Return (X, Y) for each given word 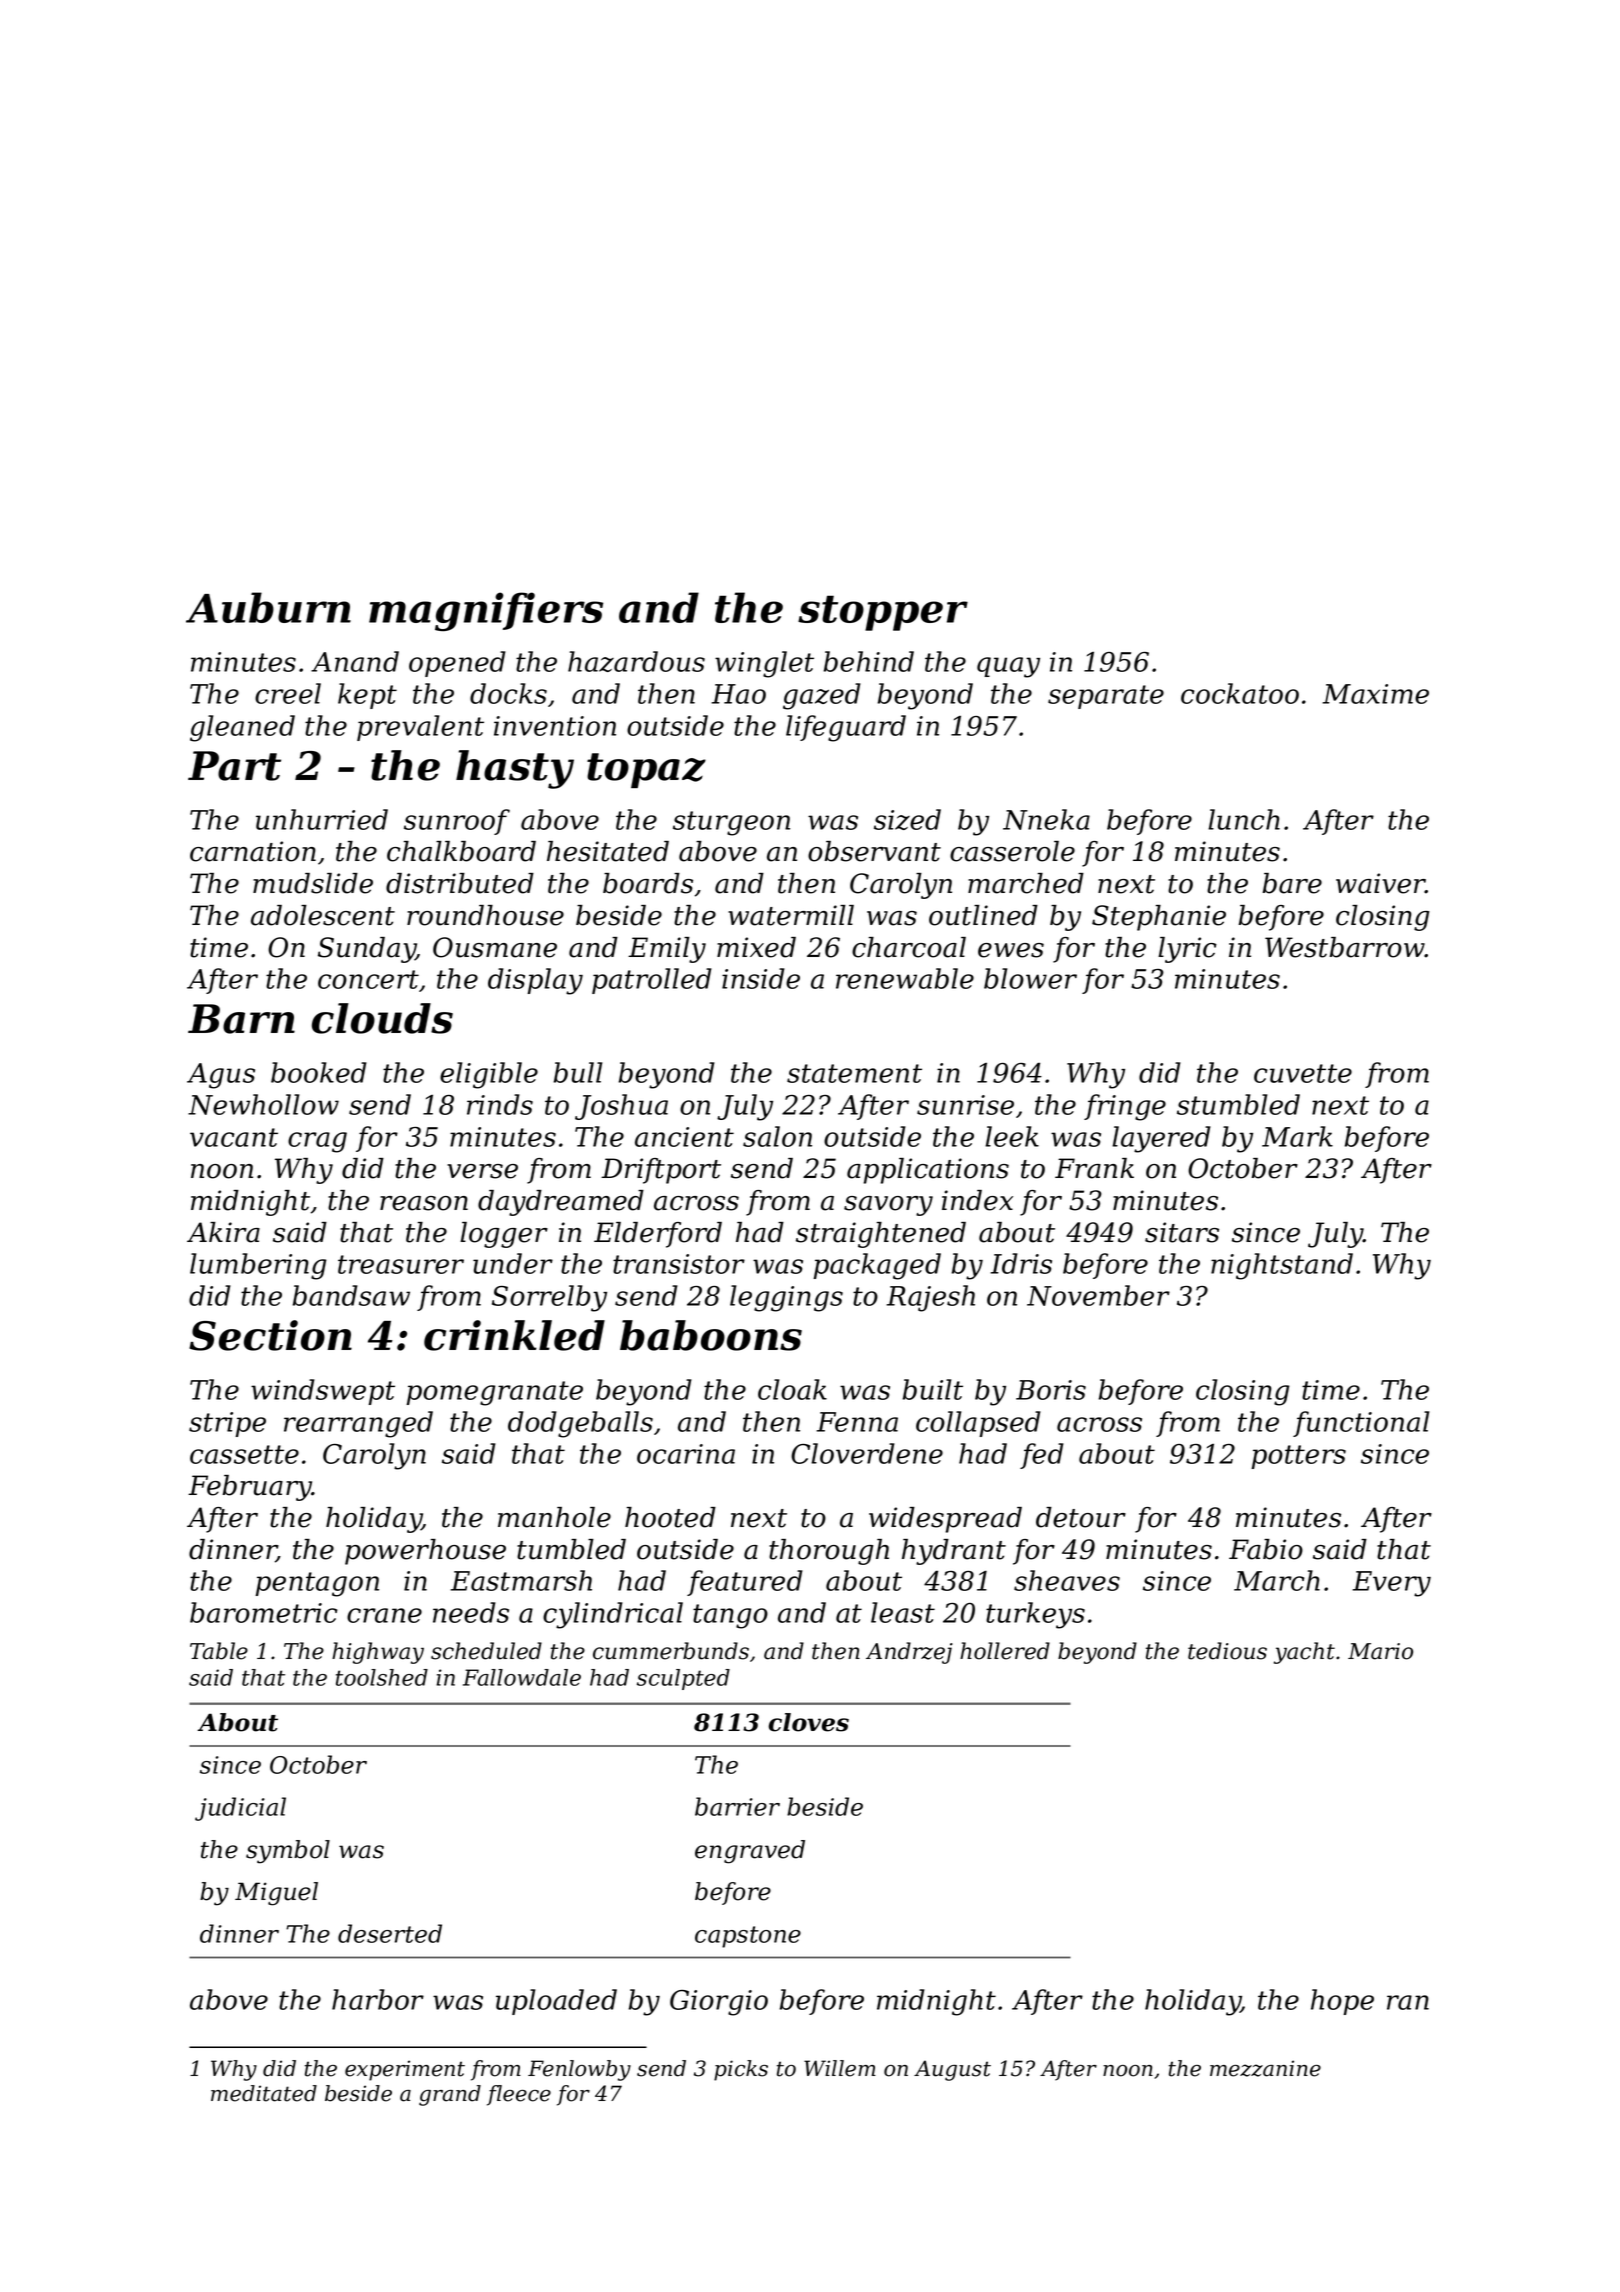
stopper (883, 613)
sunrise (965, 1105)
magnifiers (486, 611)
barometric (263, 1612)
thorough (829, 1552)
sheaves (1067, 1580)
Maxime (1376, 694)
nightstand (1282, 1266)
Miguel (276, 1894)
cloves (809, 1722)
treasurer (401, 1264)
